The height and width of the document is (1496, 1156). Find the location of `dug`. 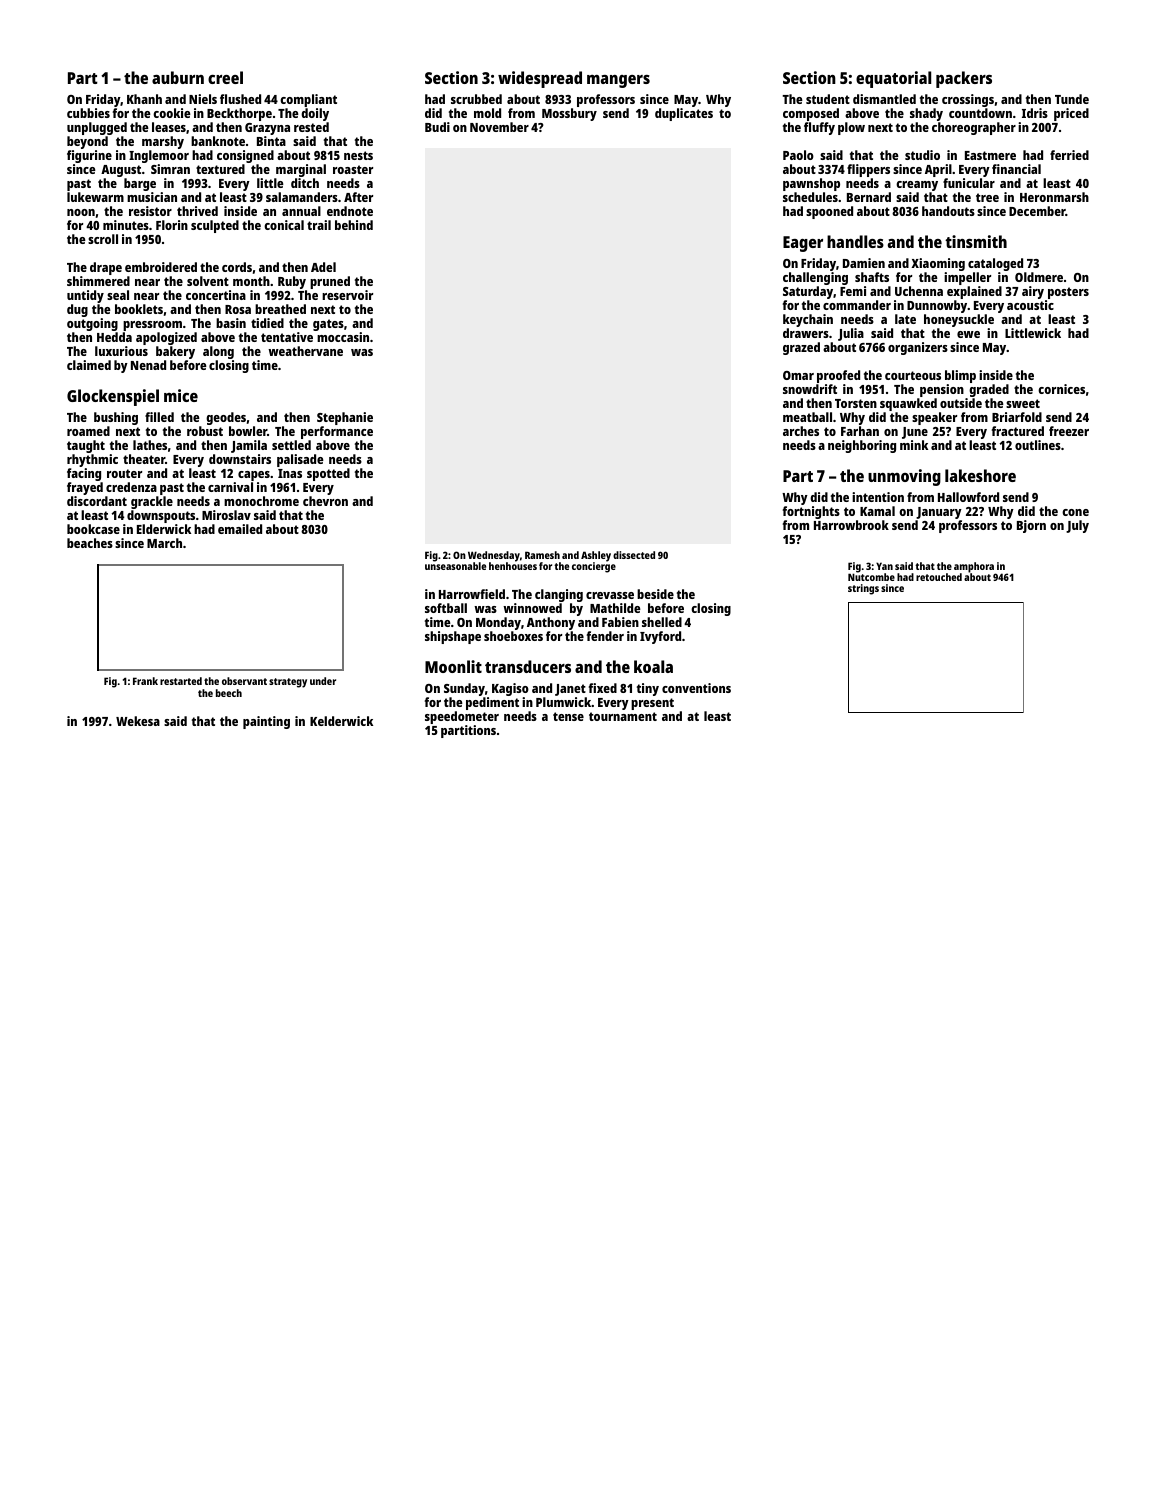

dug is located at coordinates (77, 310).
